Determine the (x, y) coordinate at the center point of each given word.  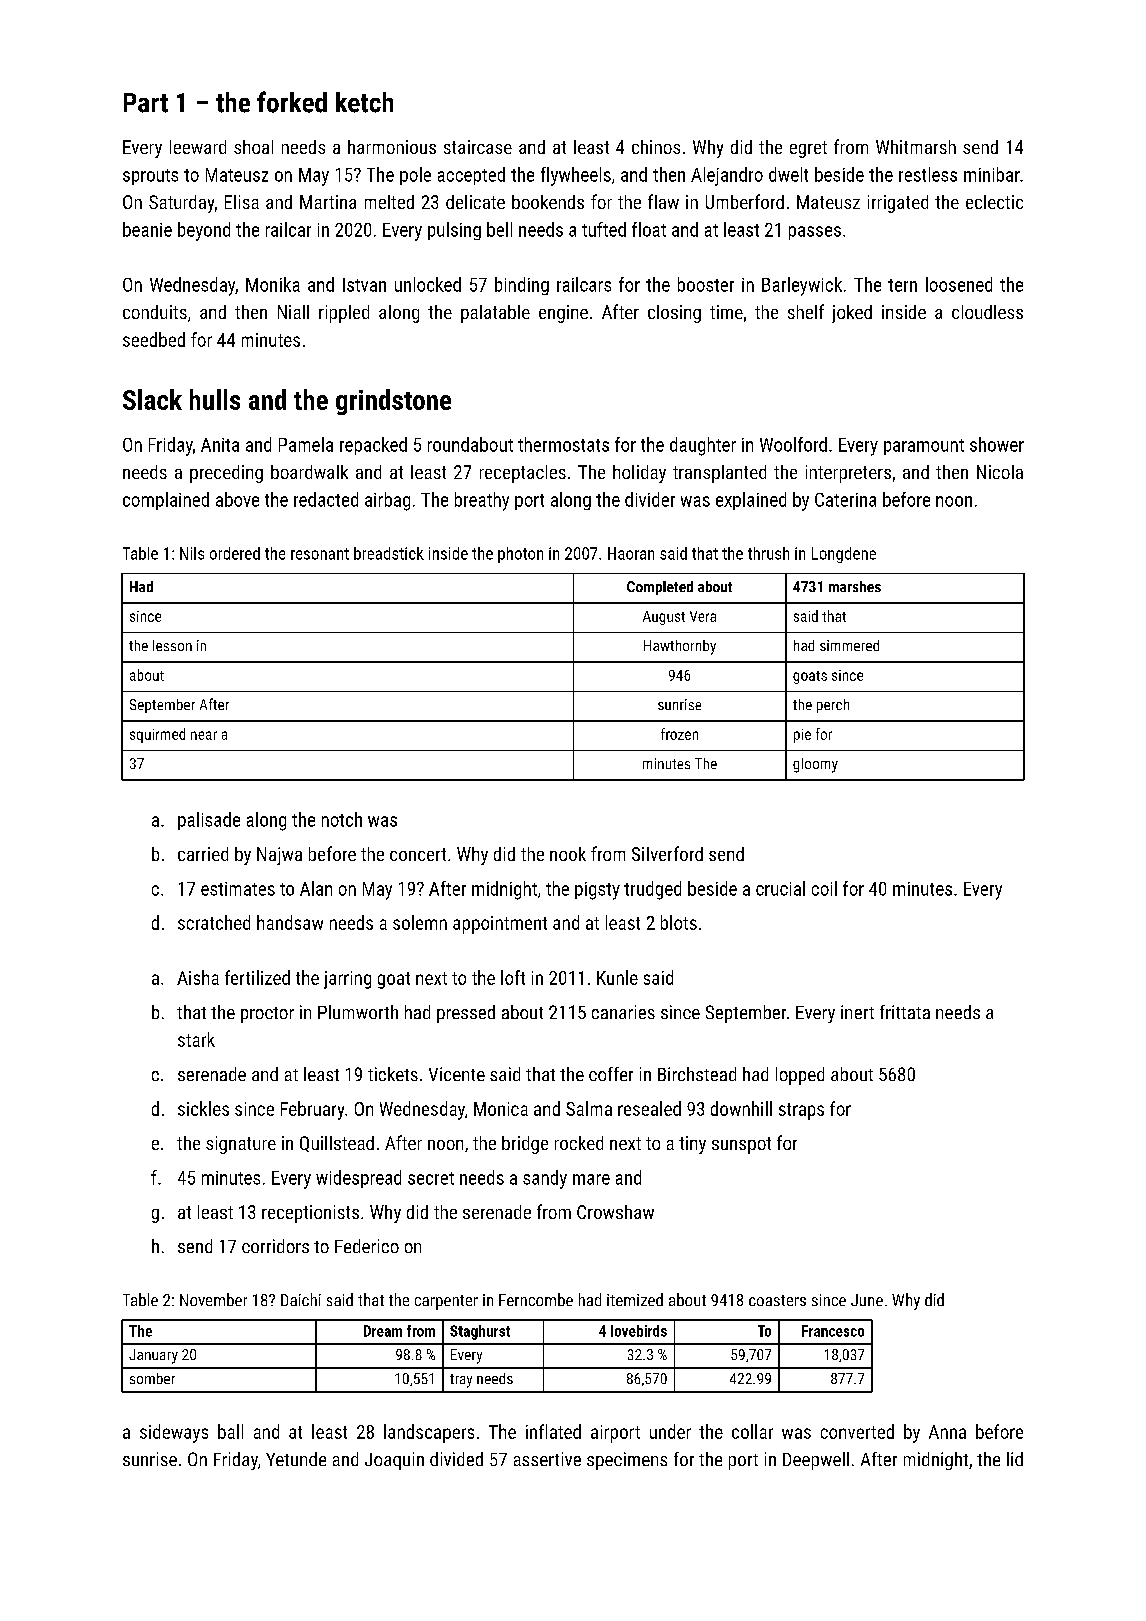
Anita (220, 445)
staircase (478, 147)
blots (679, 922)
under (670, 1431)
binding (522, 286)
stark (196, 1039)
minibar (992, 174)
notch (342, 819)
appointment (500, 925)
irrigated (898, 204)
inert (857, 1012)
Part (146, 103)
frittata (905, 1012)
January (153, 1356)
